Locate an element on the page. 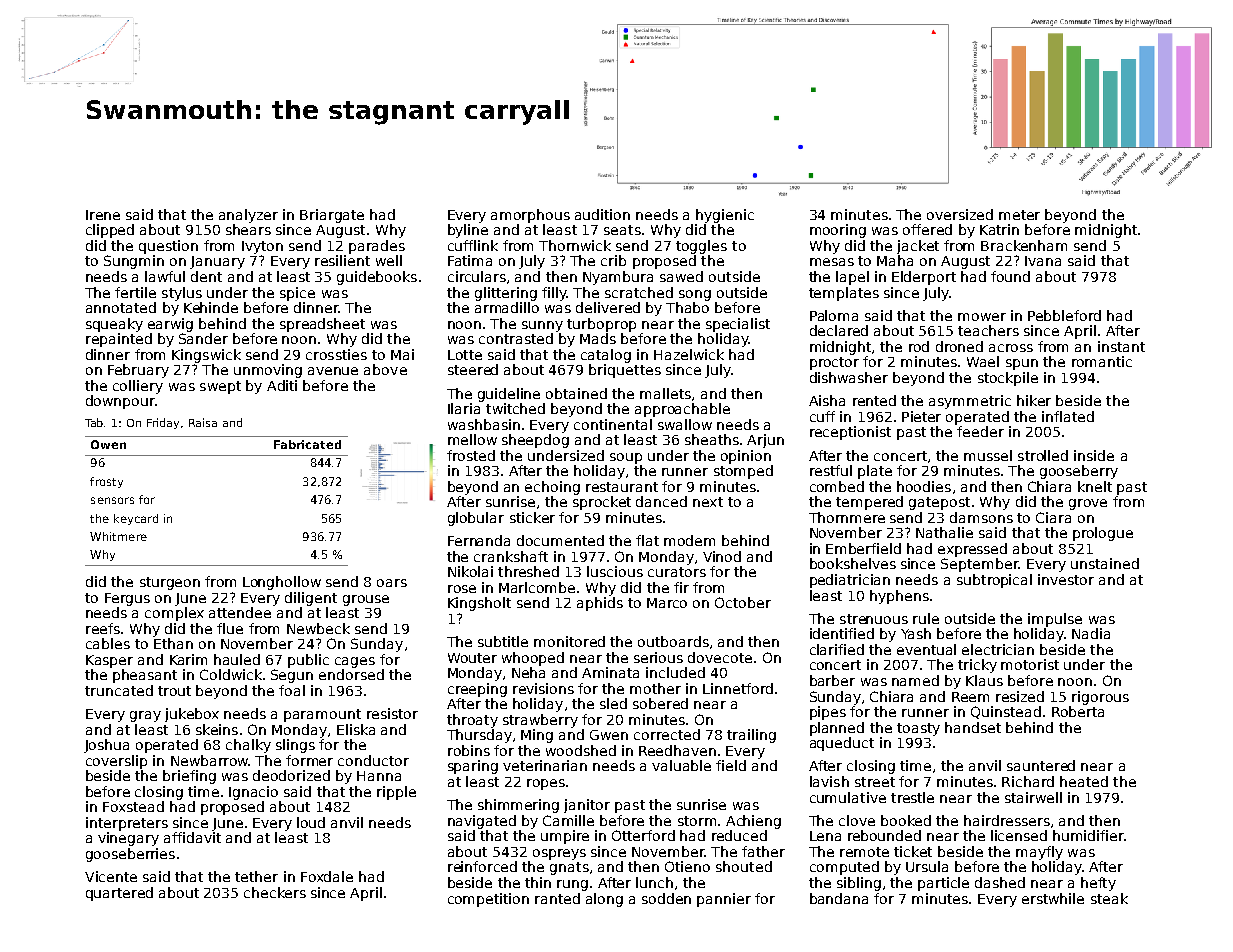 This document has height=952, width=1233. checkers is located at coordinates (275, 892).
